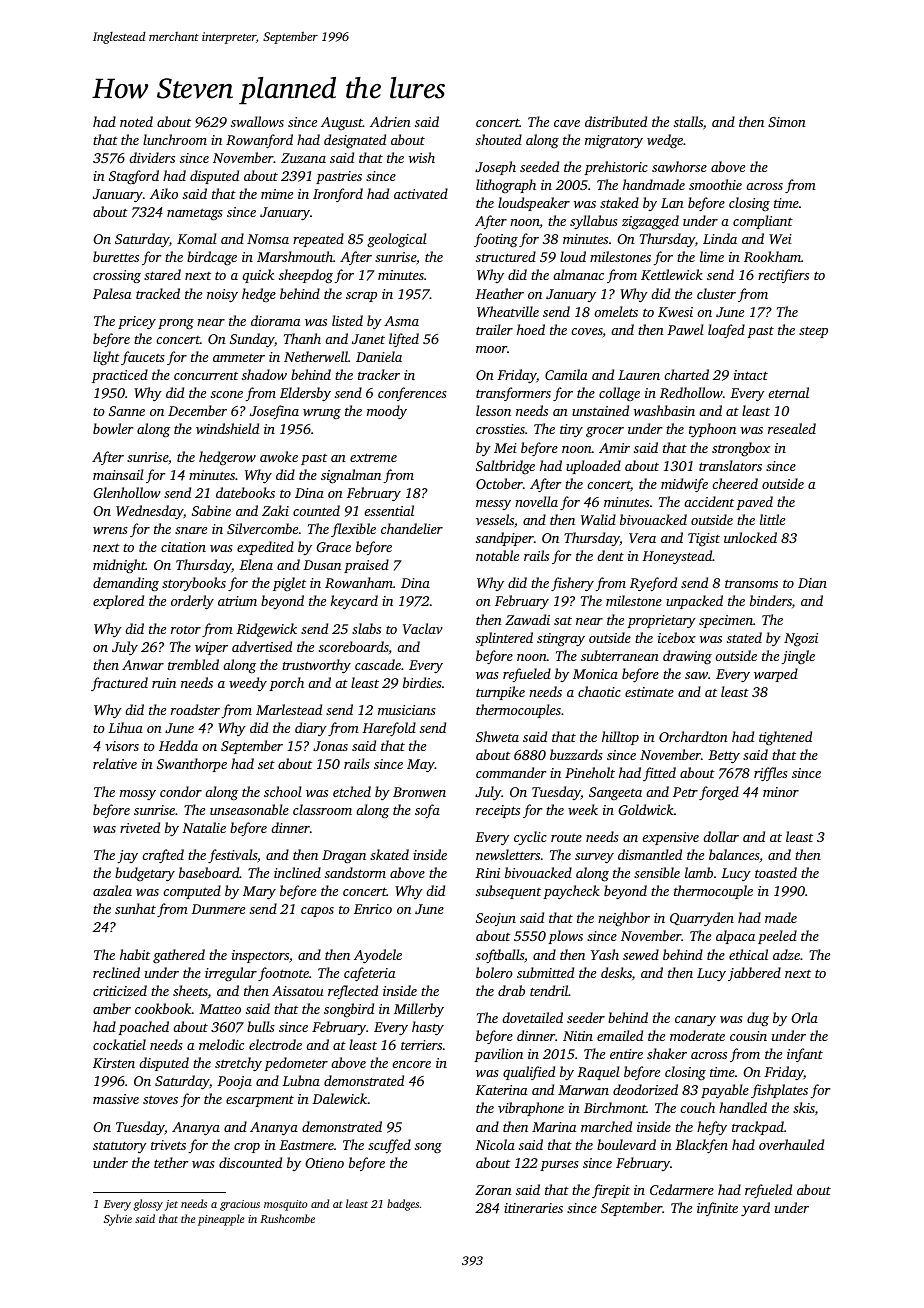  What do you see at coordinates (697, 1035) in the screenshot?
I see `moderate` at bounding box center [697, 1035].
